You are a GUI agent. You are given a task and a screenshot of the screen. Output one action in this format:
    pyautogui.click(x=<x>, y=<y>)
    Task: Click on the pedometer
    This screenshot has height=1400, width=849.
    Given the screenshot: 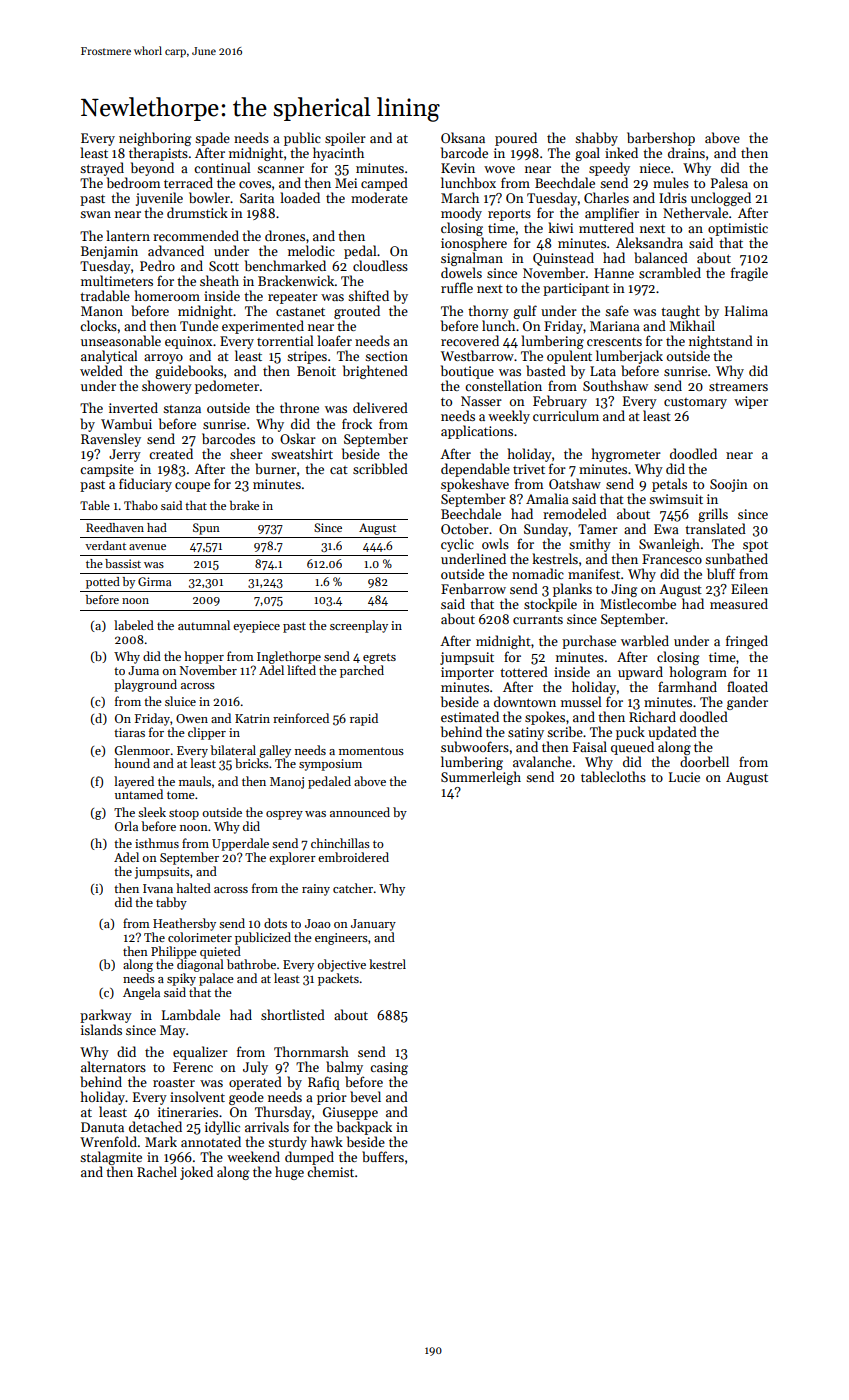 What is the action you would take?
    pyautogui.click(x=227, y=387)
